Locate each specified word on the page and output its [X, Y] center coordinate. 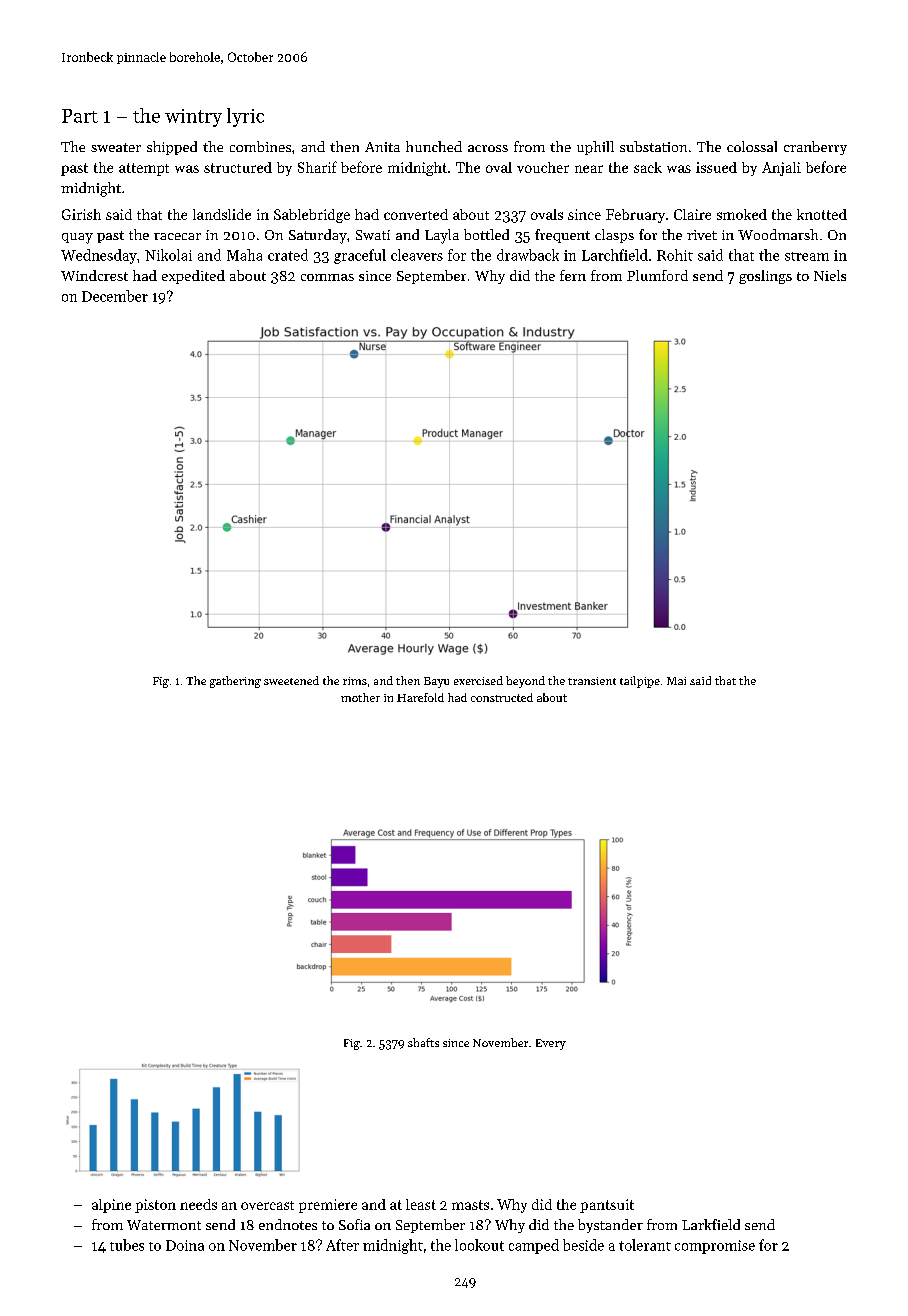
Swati [373, 235]
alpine [111, 1206]
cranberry [815, 148]
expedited [193, 277]
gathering [235, 682]
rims [355, 681]
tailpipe [640, 682]
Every [551, 1044]
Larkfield [711, 1224]
